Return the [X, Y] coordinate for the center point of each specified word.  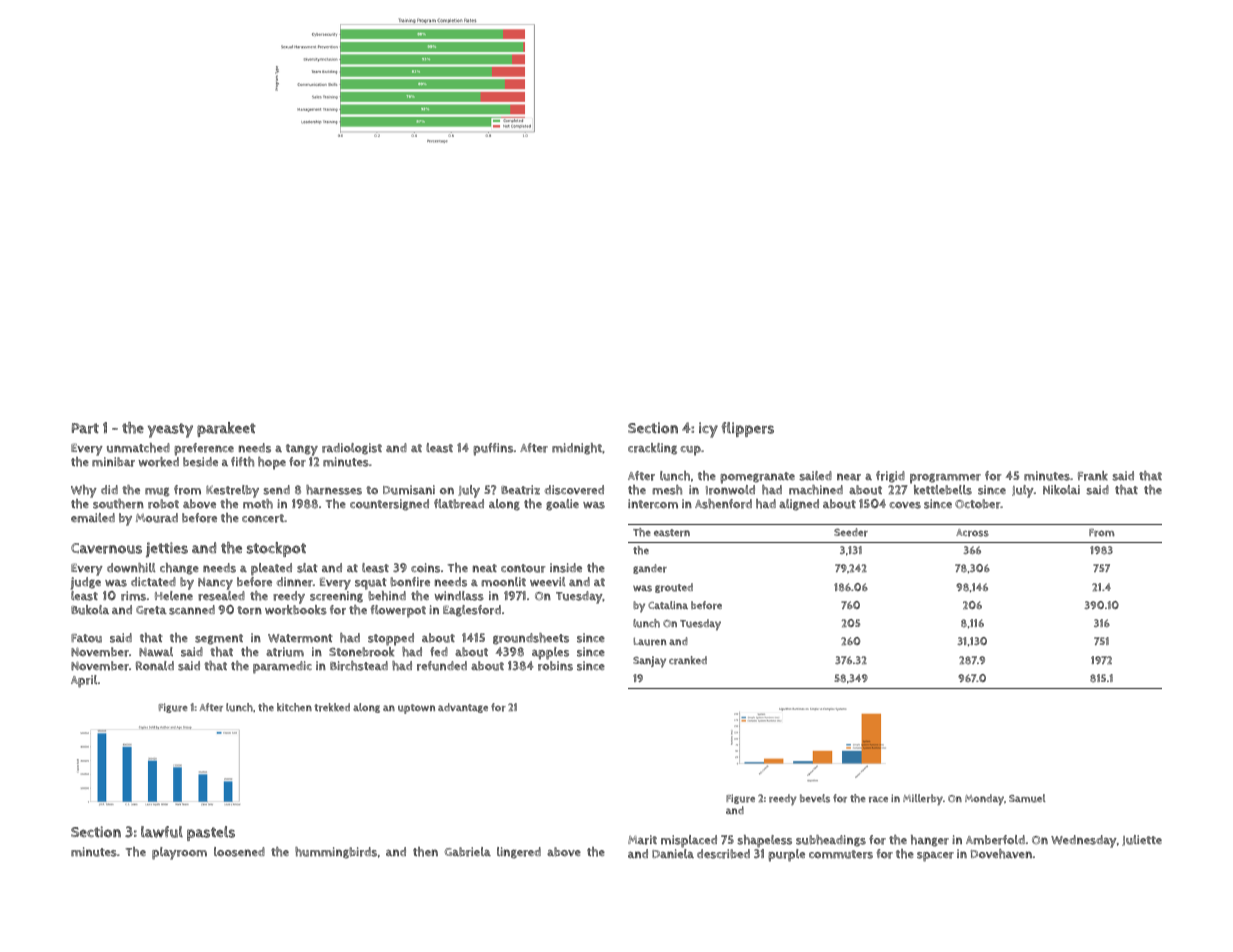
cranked [688, 660]
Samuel [1027, 798]
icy [708, 430]
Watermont [300, 638]
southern [118, 504]
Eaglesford [472, 611]
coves [905, 505]
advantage [463, 708]
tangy [302, 450]
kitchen [294, 707]
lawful [162, 832]
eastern [672, 533]
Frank [1093, 476]
